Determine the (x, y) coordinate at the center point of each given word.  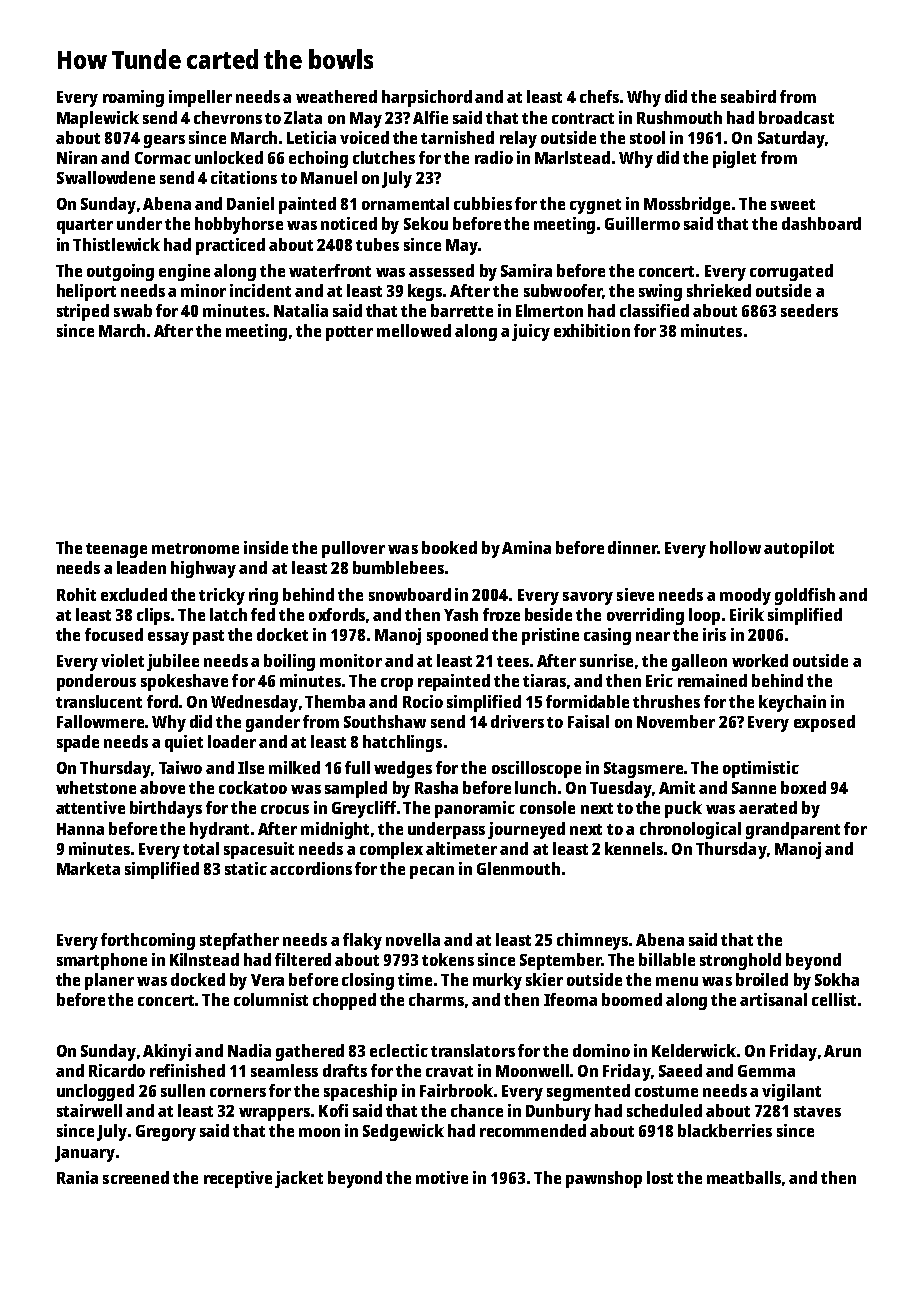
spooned (457, 636)
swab (133, 310)
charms (436, 999)
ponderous (96, 682)
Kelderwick (694, 1050)
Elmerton (549, 310)
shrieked (719, 290)
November (676, 721)
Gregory (166, 1133)
